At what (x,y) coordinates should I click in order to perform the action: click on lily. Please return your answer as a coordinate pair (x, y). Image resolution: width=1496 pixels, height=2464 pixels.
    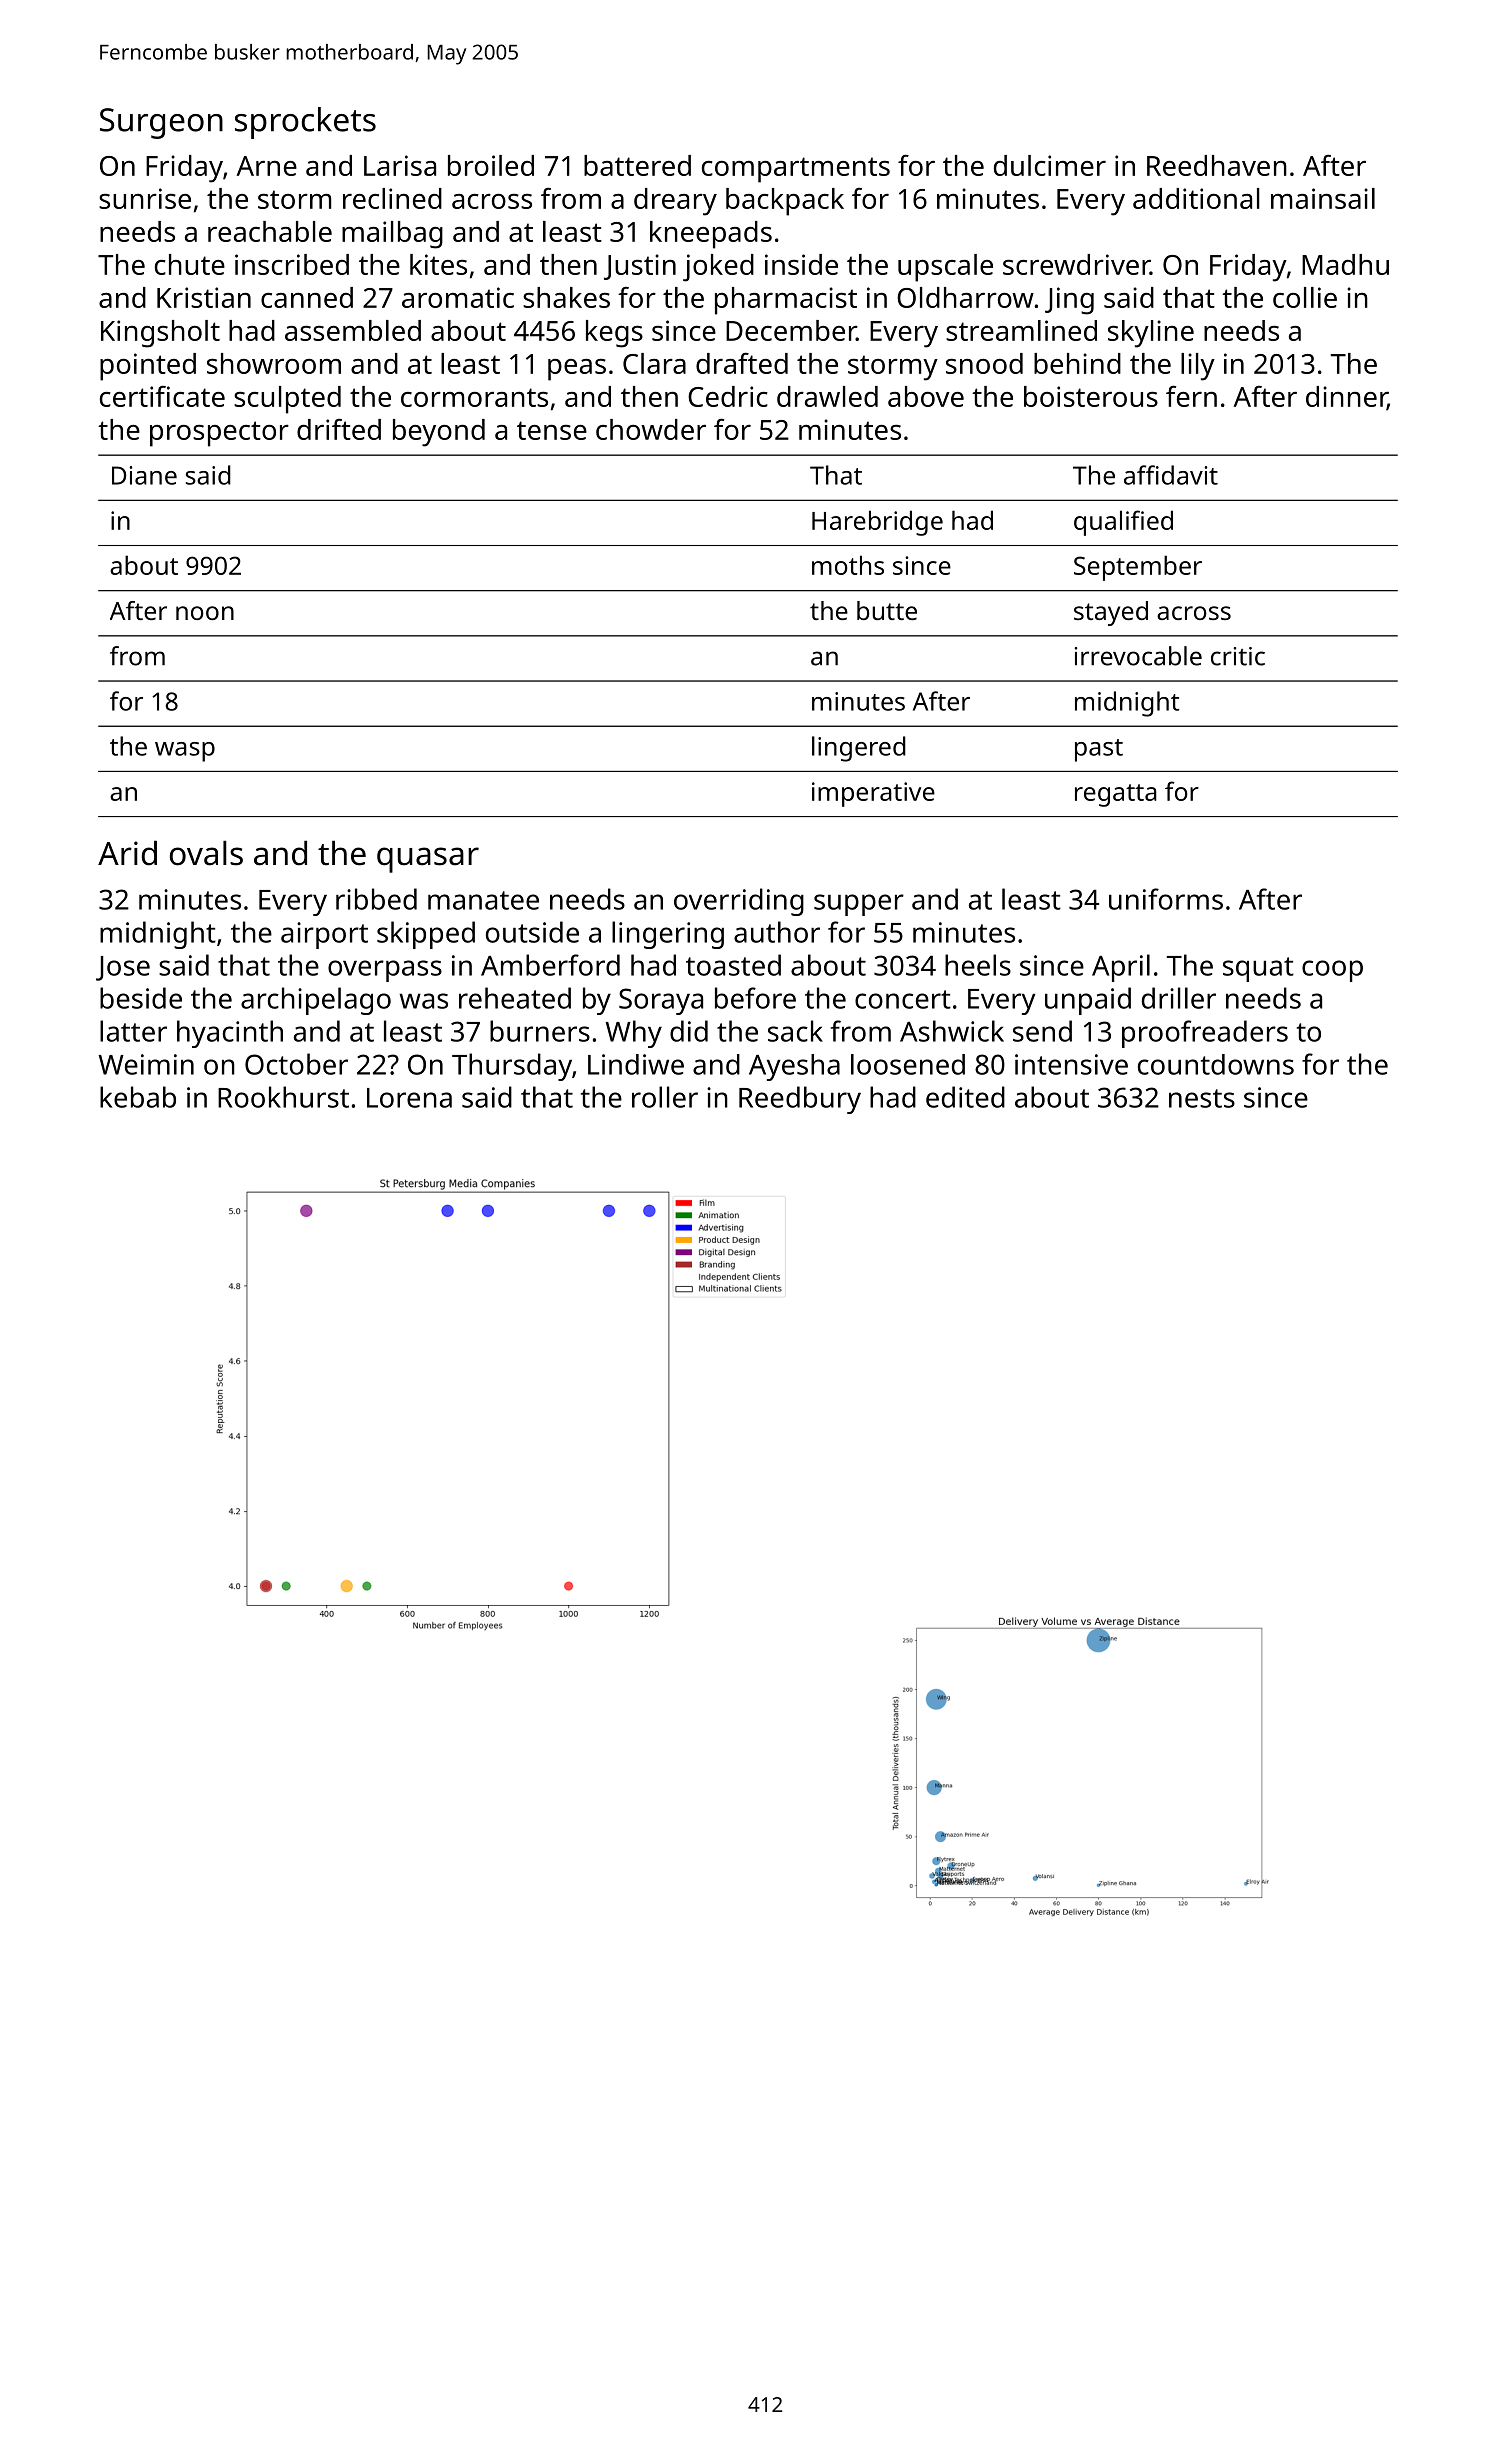
    Looking at the image, I should click on (1198, 367).
